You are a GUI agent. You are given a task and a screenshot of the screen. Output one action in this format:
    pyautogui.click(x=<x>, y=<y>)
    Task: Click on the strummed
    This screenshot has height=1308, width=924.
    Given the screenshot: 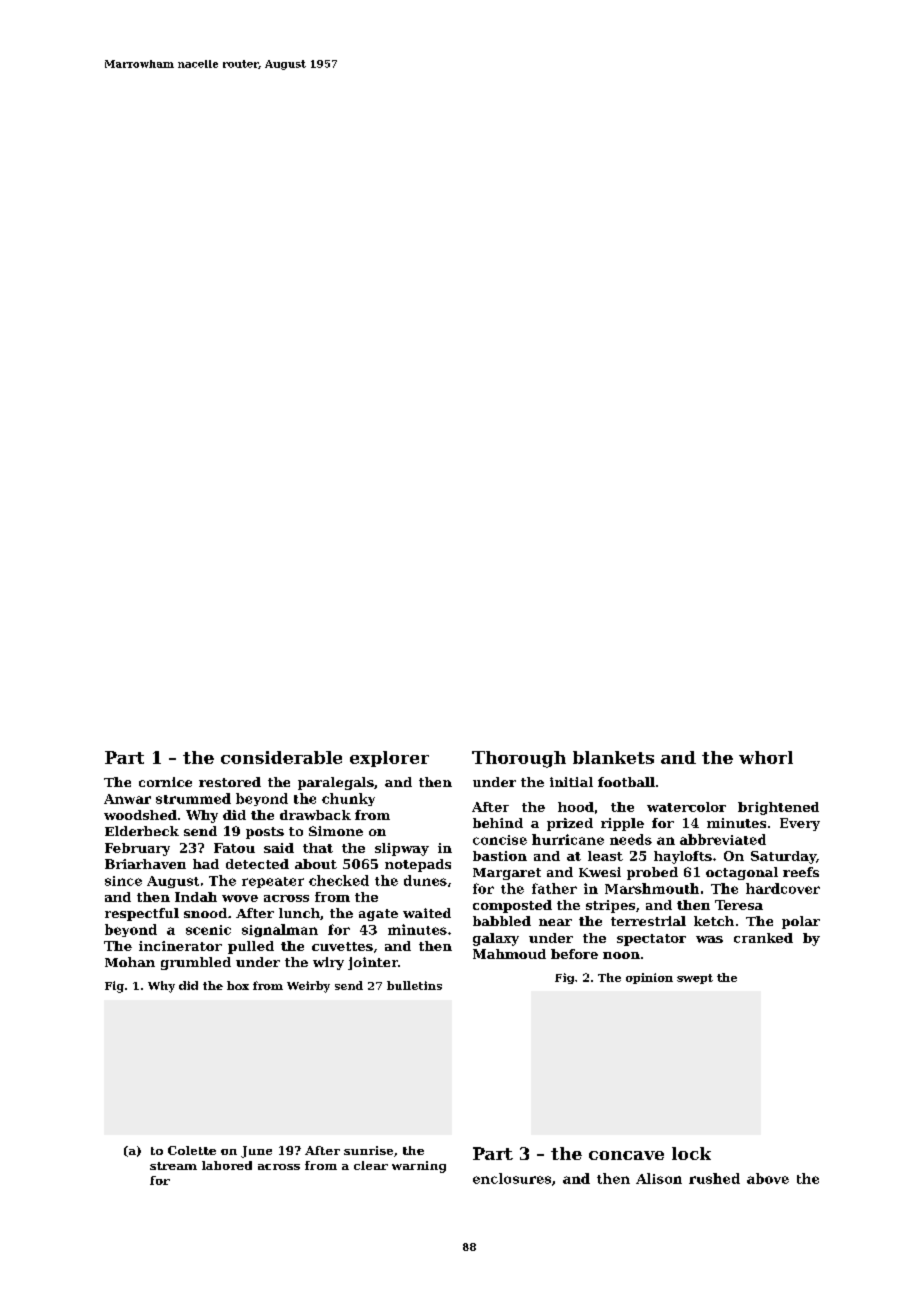 What is the action you would take?
    pyautogui.click(x=193, y=798)
